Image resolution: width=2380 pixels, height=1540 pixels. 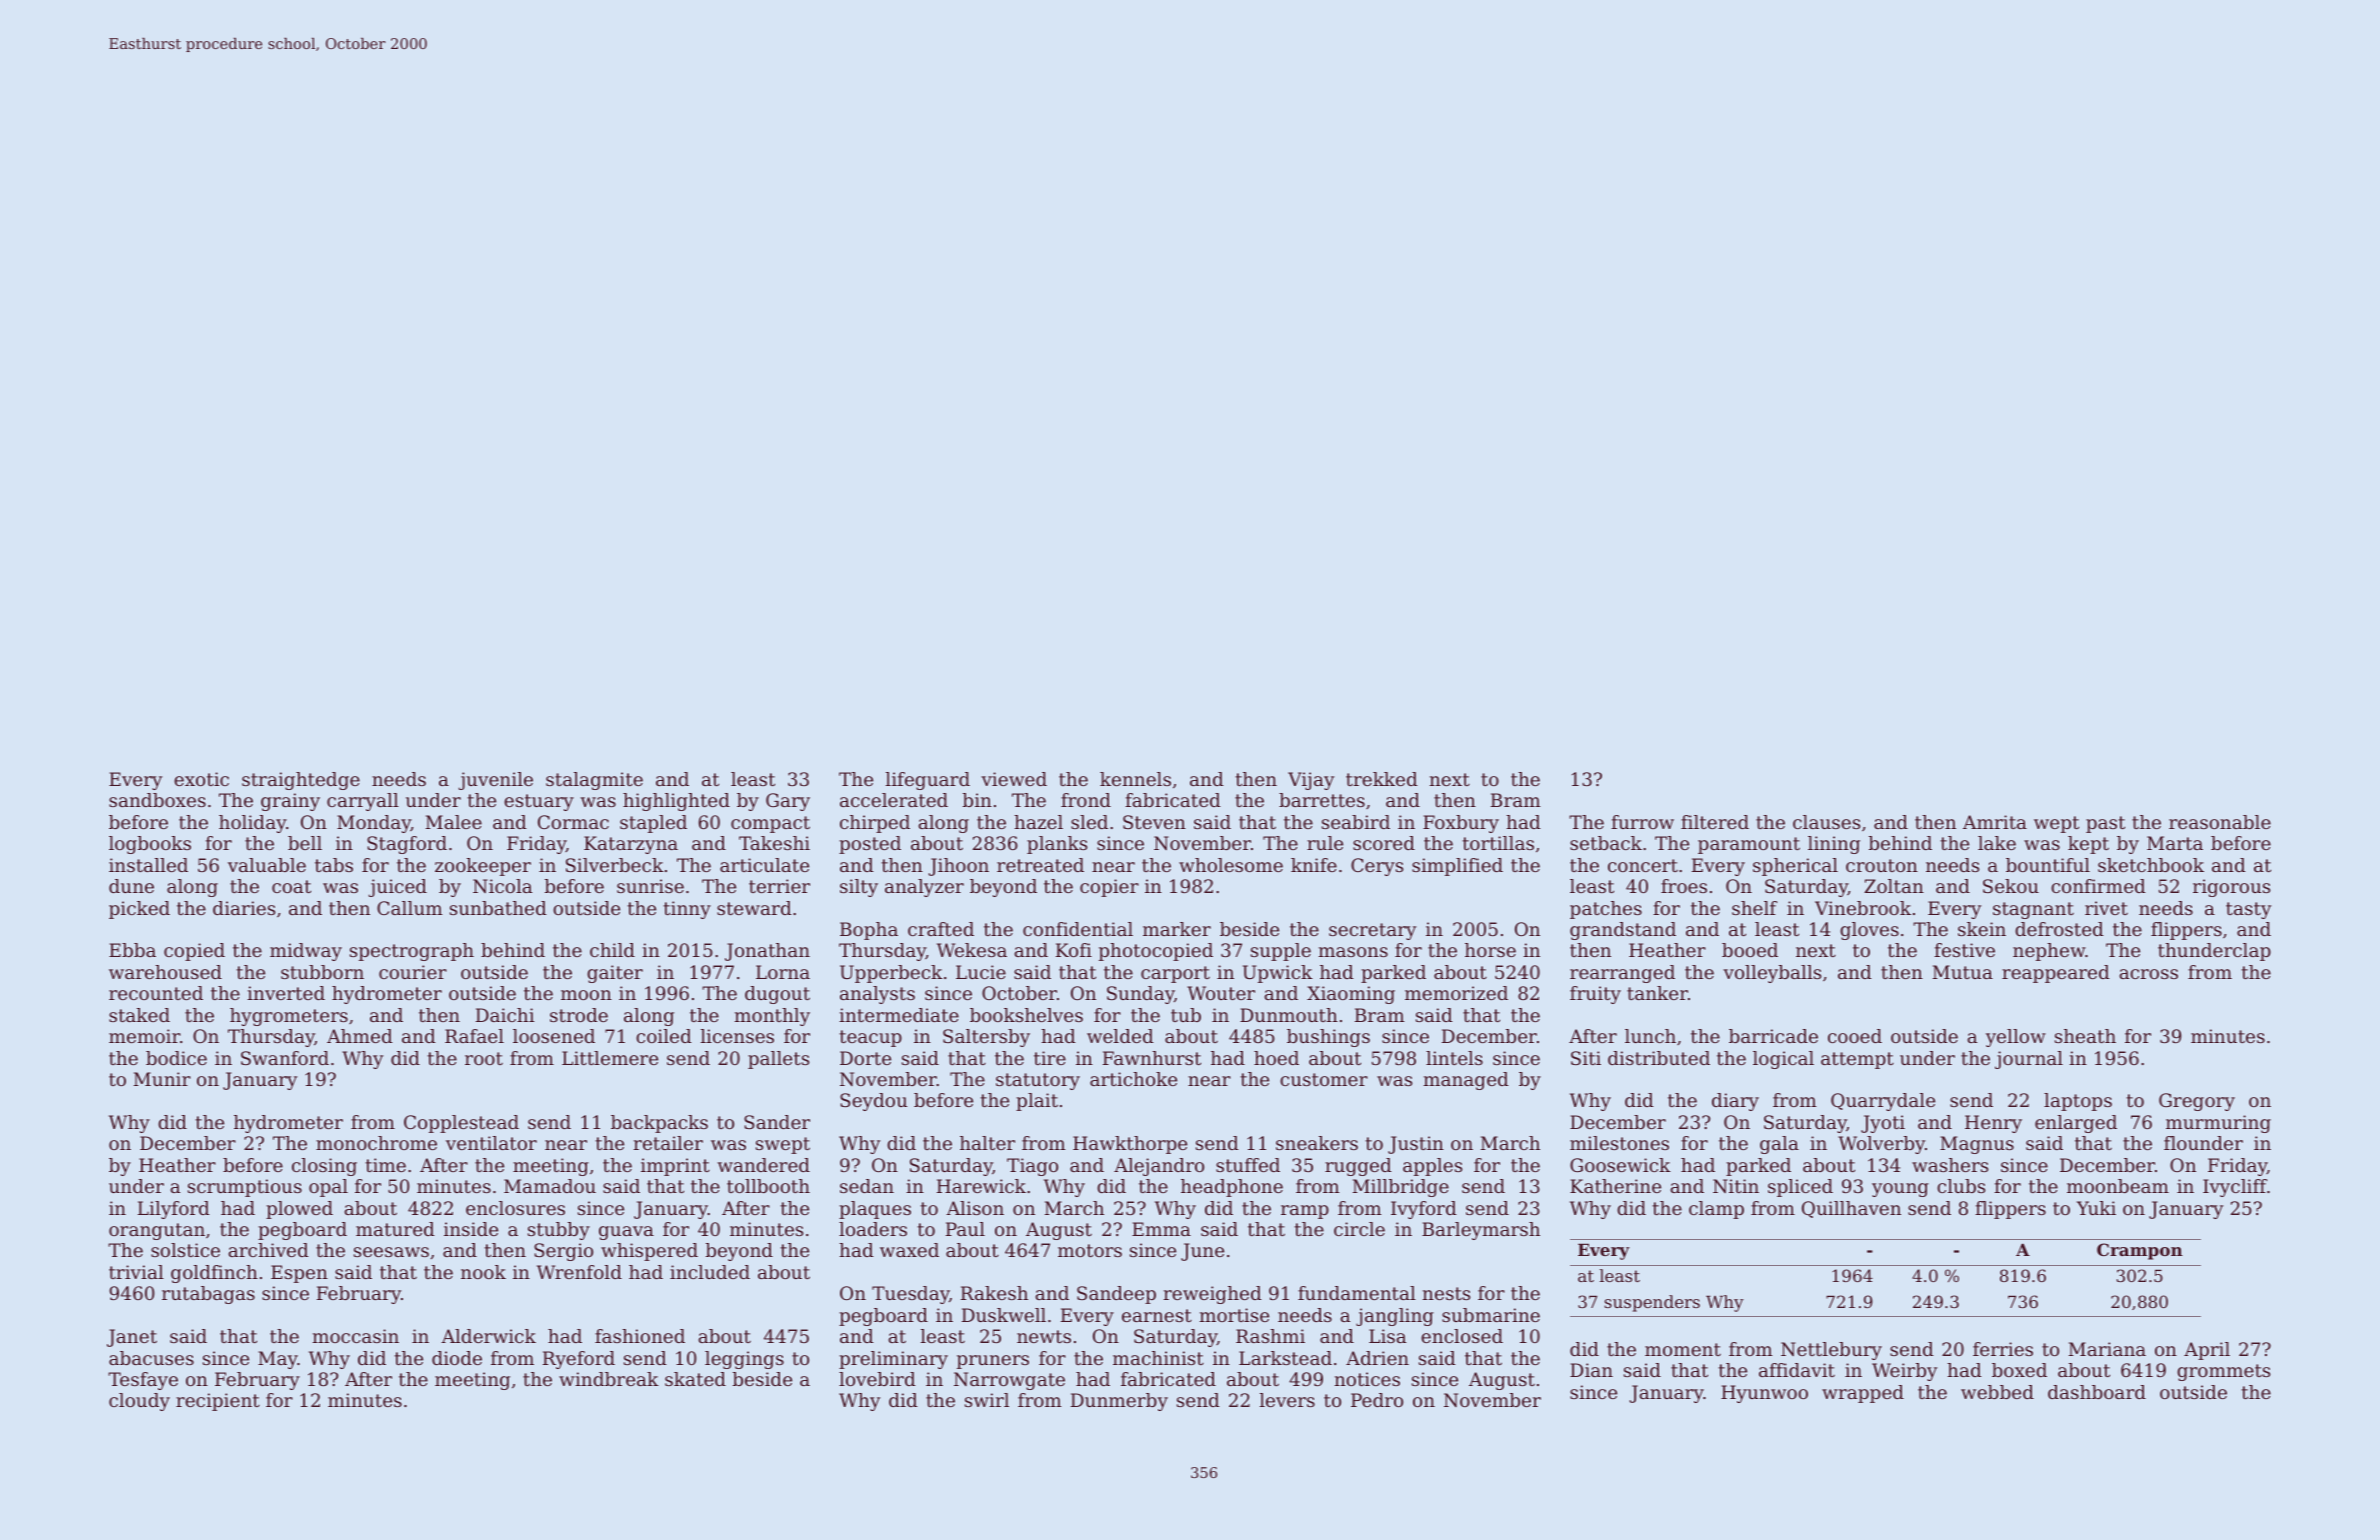 I want to click on juvenile, so click(x=495, y=781).
